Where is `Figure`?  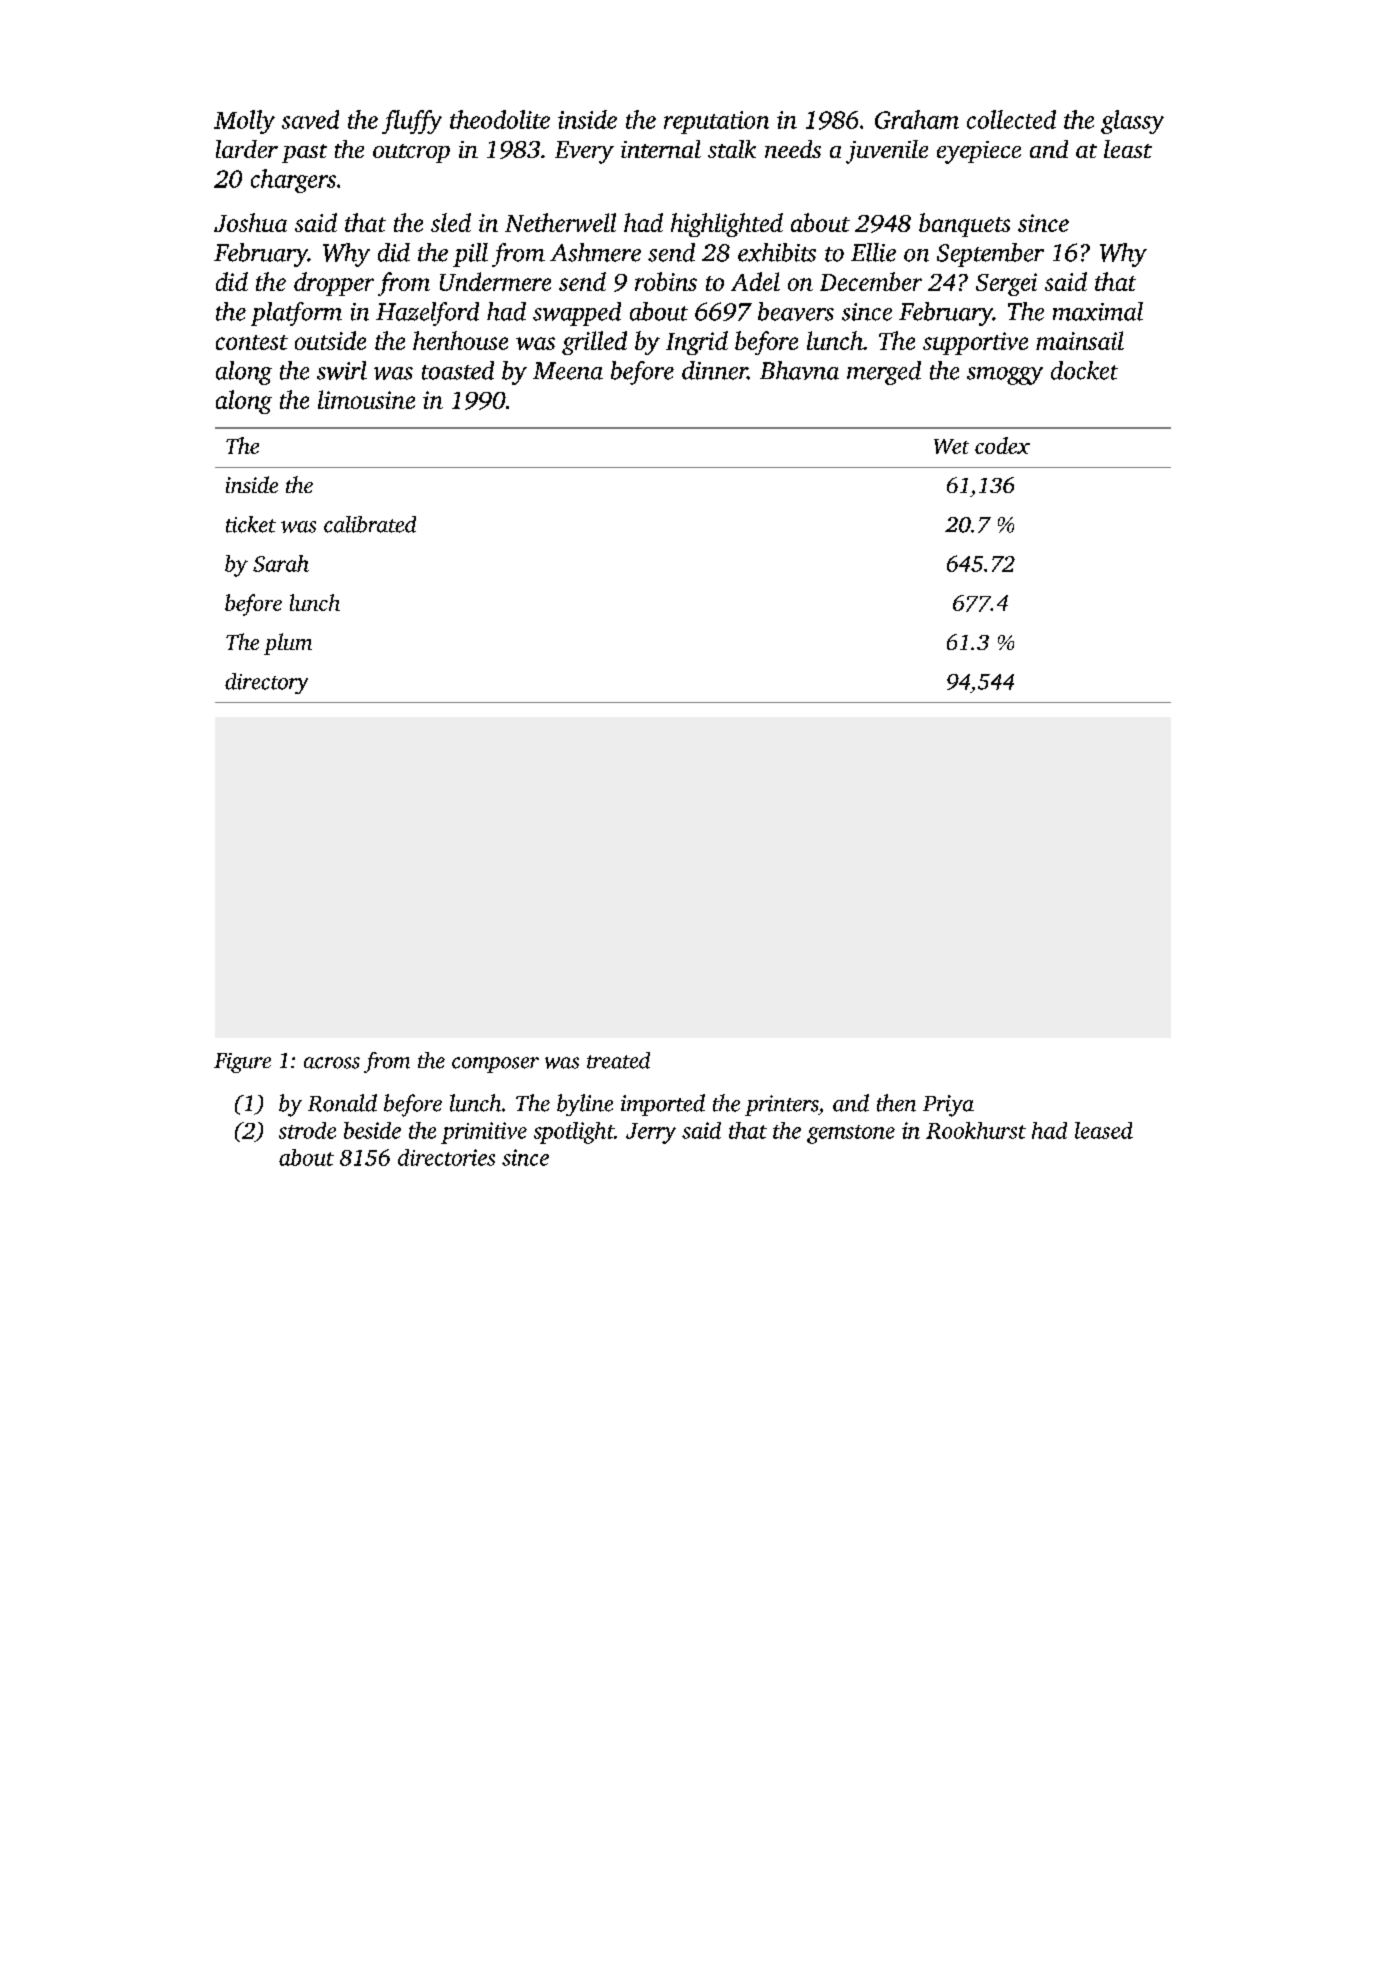
Figure is located at coordinates (242, 1063).
